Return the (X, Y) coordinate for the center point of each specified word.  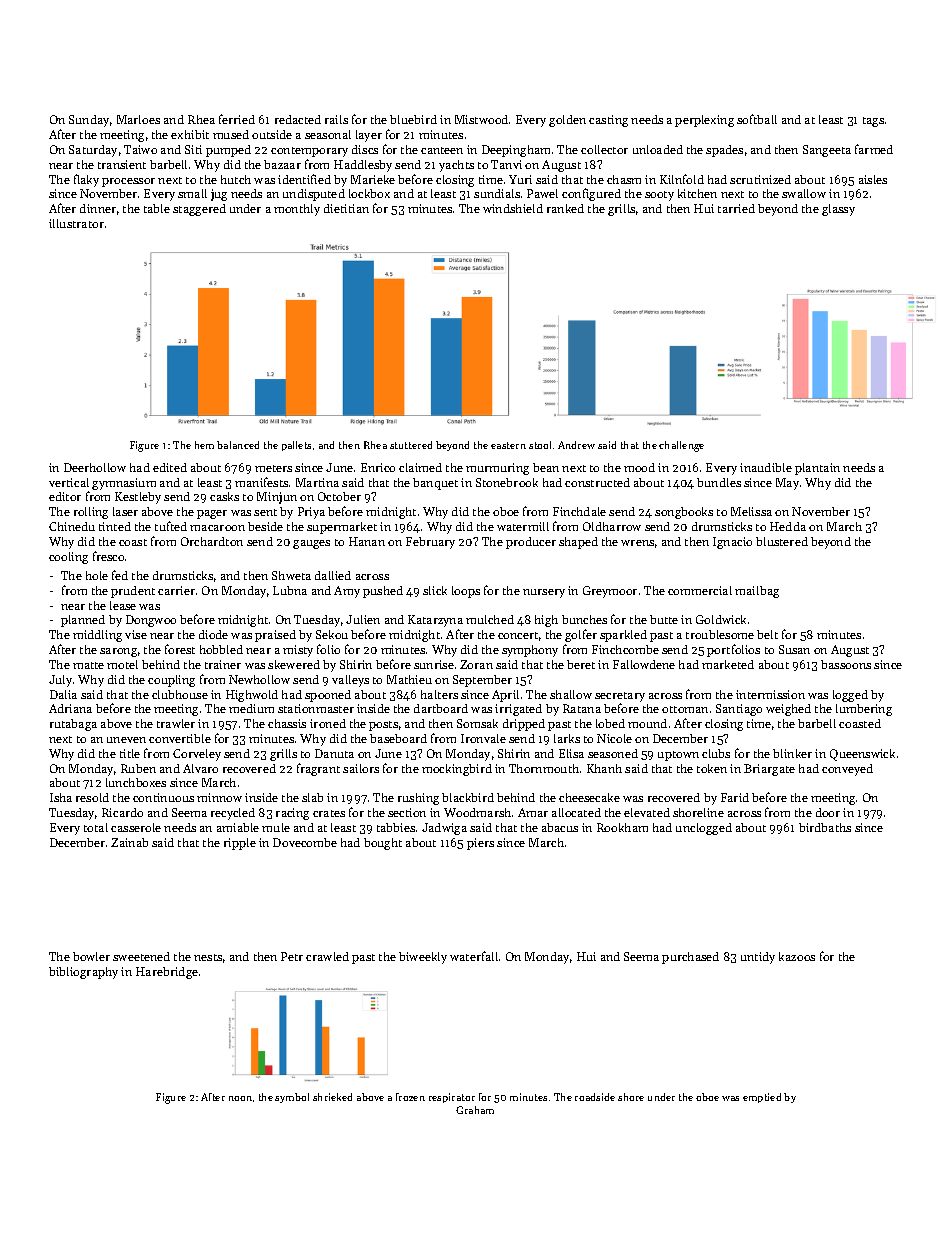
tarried (736, 208)
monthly (297, 210)
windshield (513, 208)
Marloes (138, 119)
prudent (133, 592)
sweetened (141, 956)
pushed (383, 592)
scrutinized (760, 179)
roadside (595, 1097)
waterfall (474, 956)
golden (567, 121)
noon (240, 1098)
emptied (762, 1098)
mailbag (757, 592)
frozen (410, 1097)
